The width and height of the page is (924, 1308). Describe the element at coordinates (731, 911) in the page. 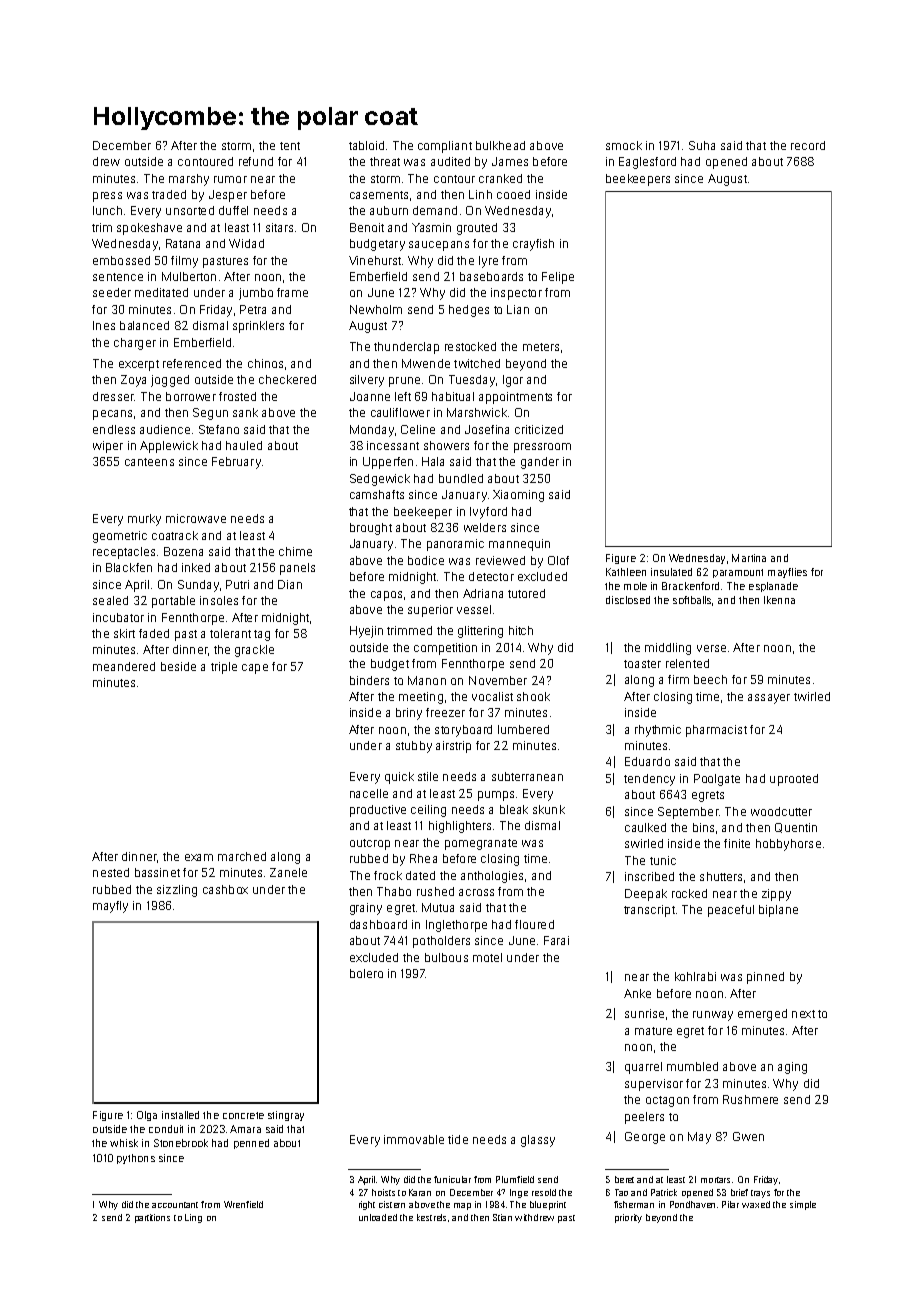

I see `peaceful` at that location.
